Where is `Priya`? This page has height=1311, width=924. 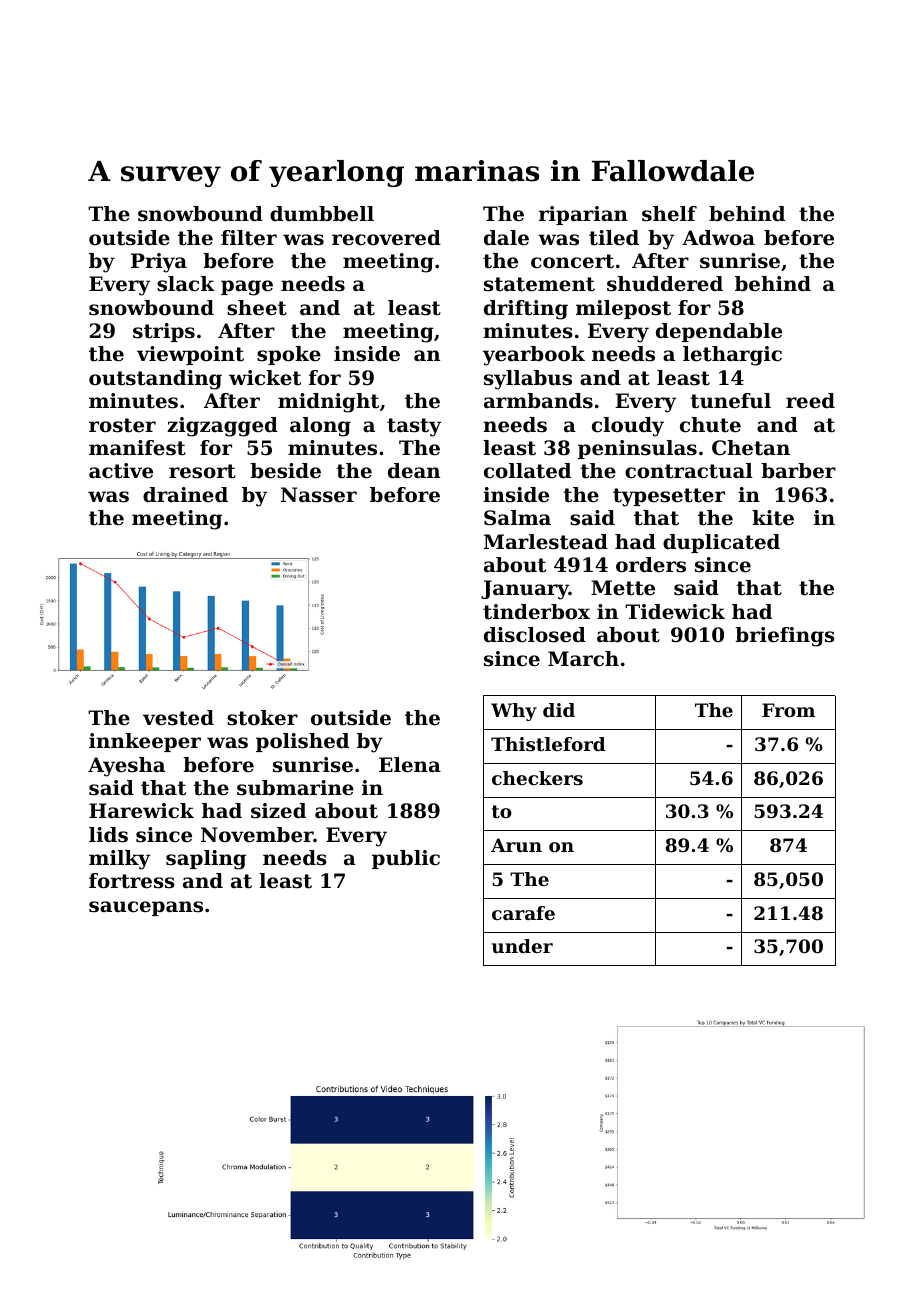
Priya is located at coordinates (159, 263).
